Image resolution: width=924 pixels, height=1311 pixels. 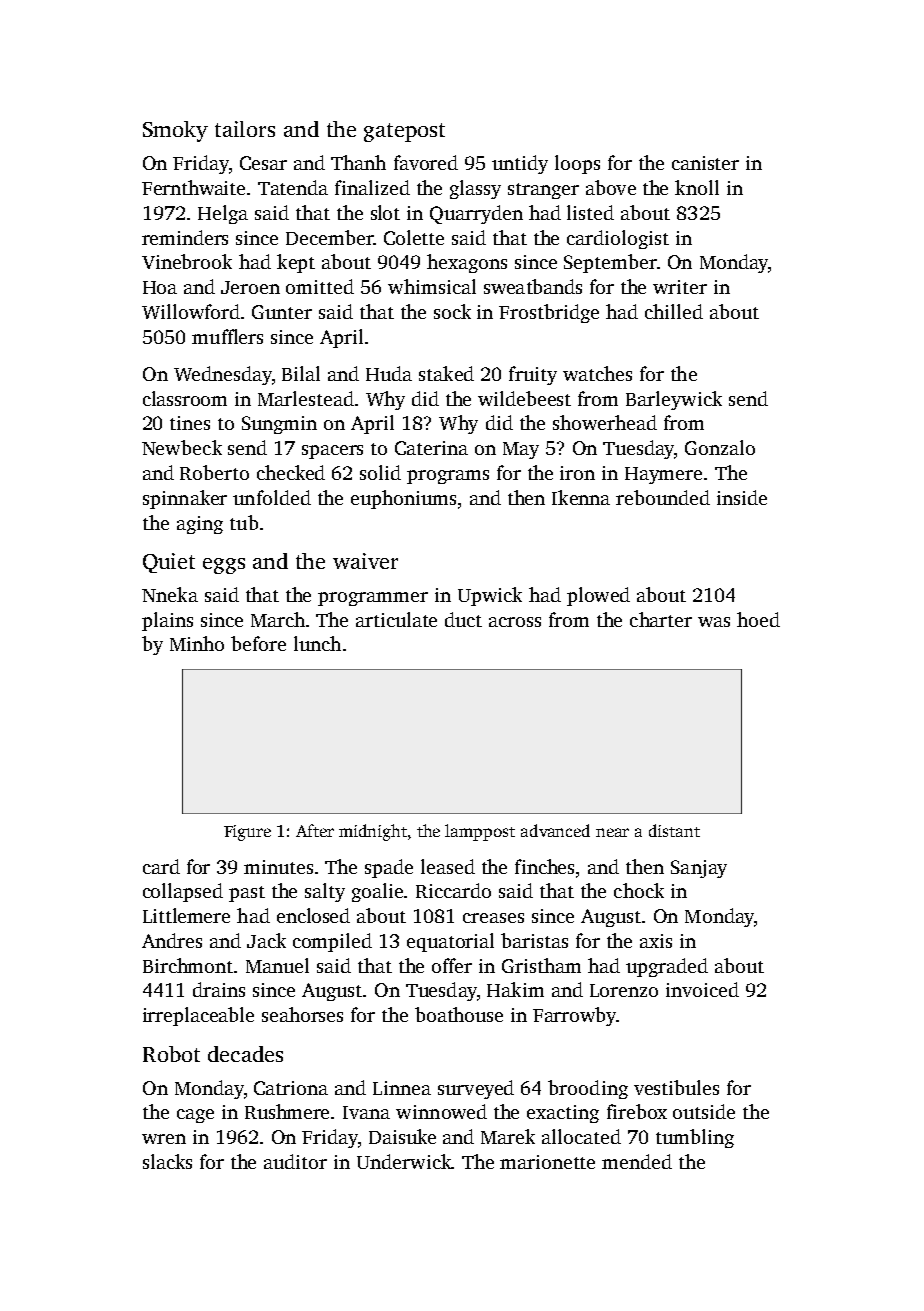 What do you see at coordinates (185, 237) in the page?
I see `reminders` at bounding box center [185, 237].
